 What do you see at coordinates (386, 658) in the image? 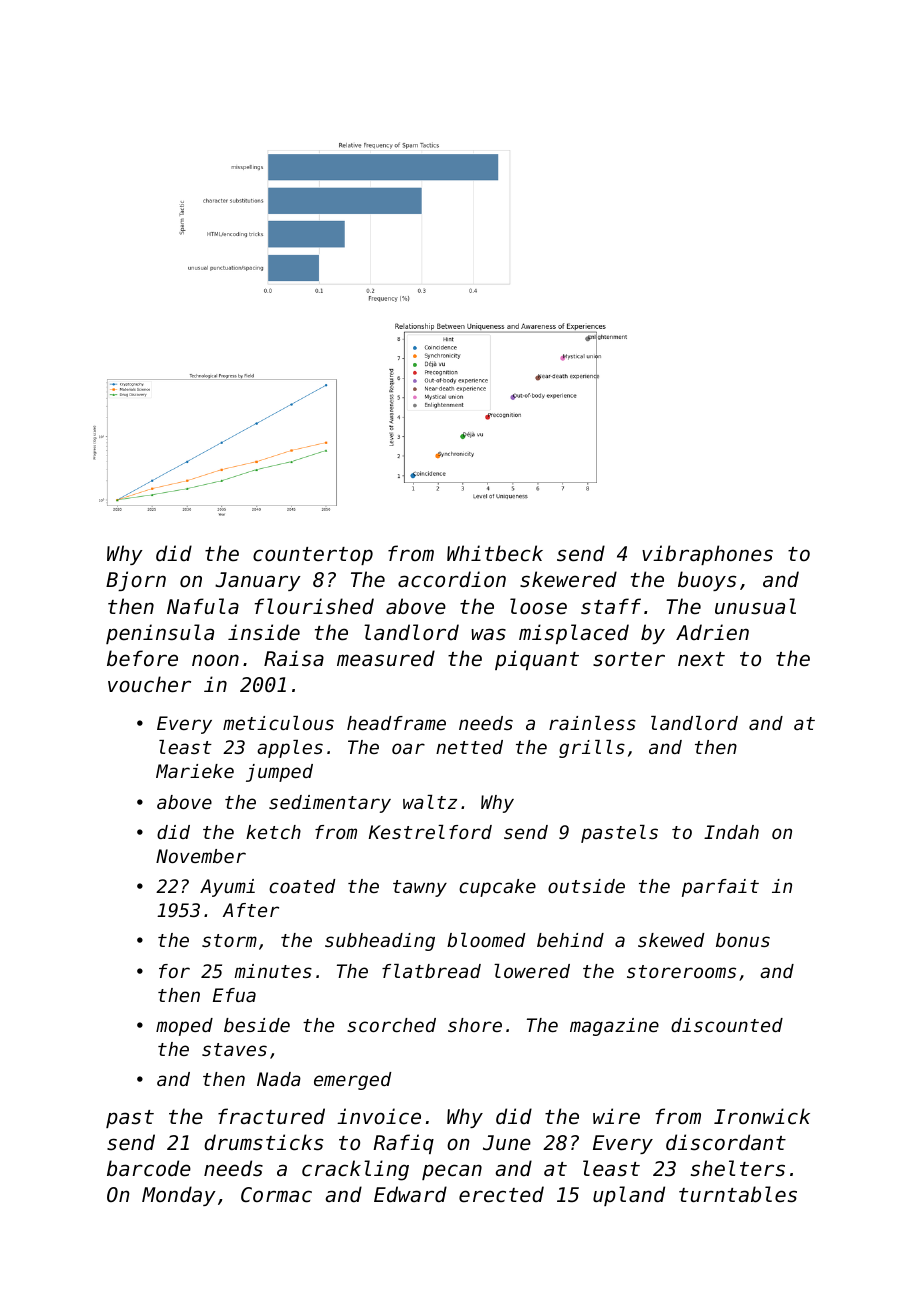
I see `measured` at bounding box center [386, 658].
